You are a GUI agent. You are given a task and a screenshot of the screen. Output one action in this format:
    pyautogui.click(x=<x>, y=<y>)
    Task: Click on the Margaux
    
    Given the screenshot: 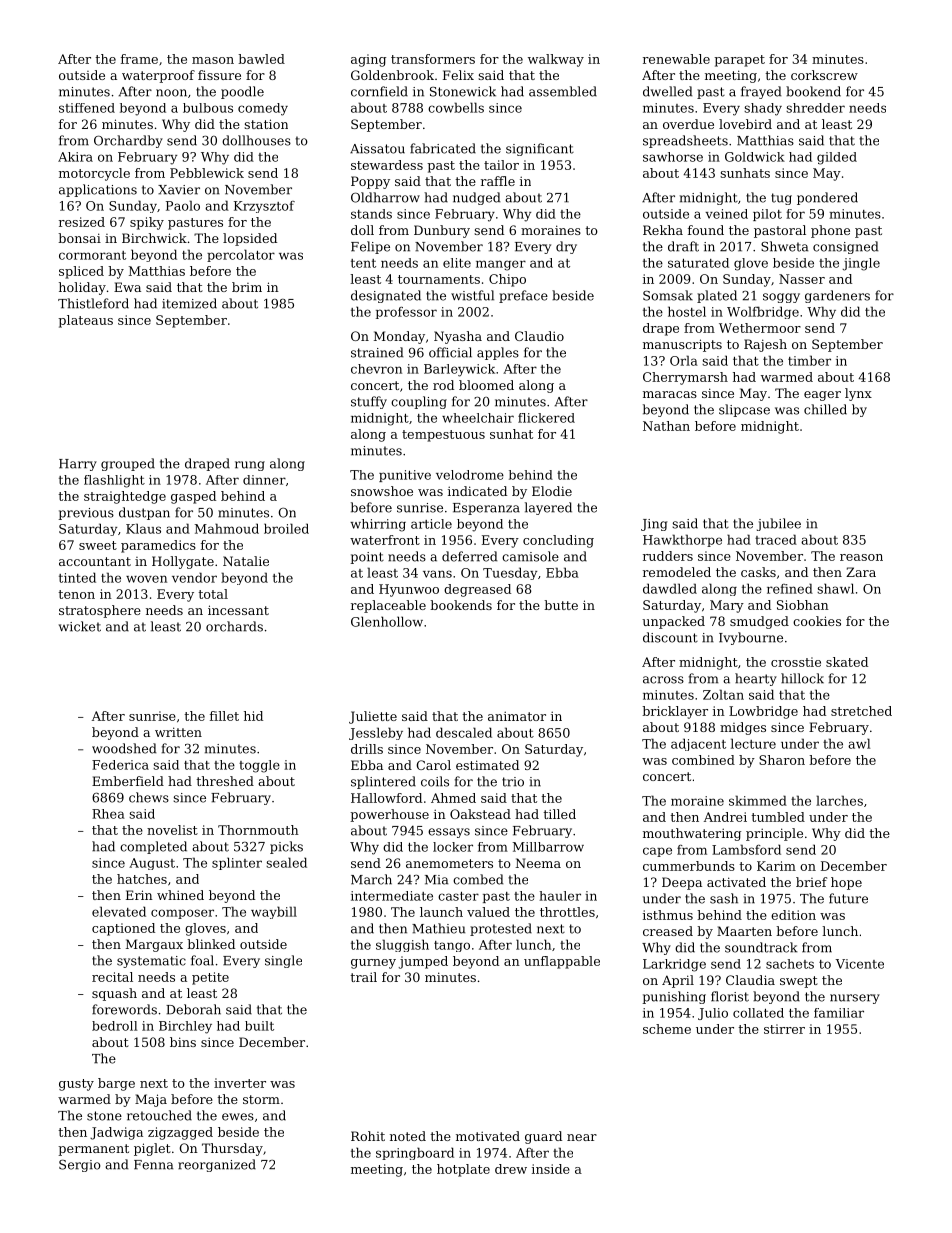 What is the action you would take?
    pyautogui.click(x=154, y=945)
